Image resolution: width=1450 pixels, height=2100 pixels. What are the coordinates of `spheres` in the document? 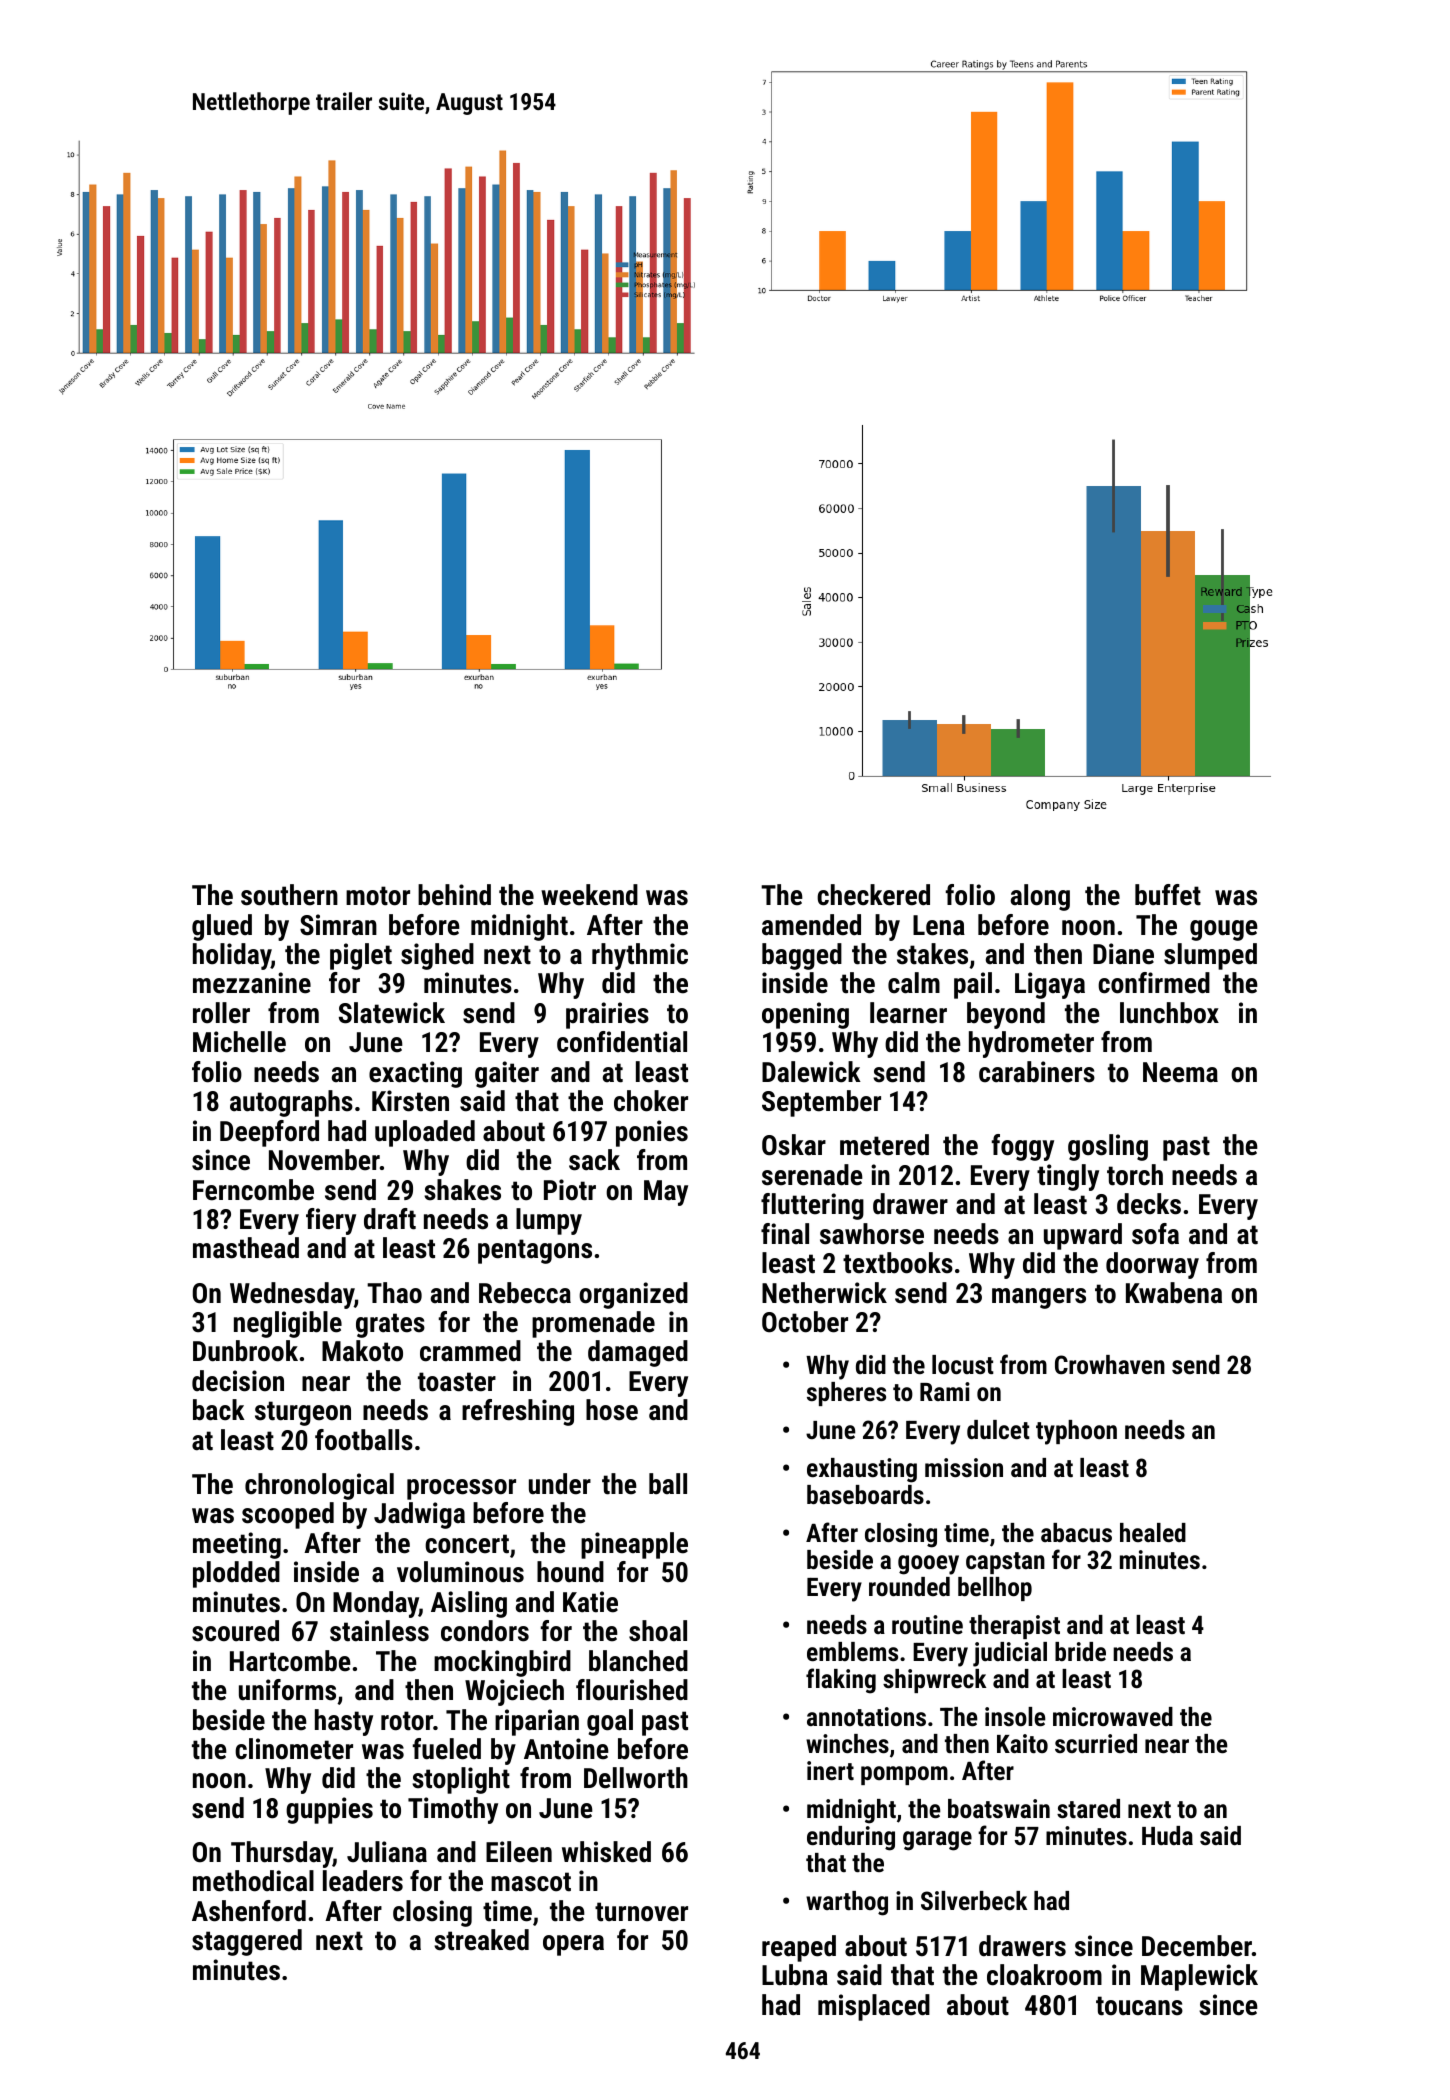 It's located at (846, 1394).
